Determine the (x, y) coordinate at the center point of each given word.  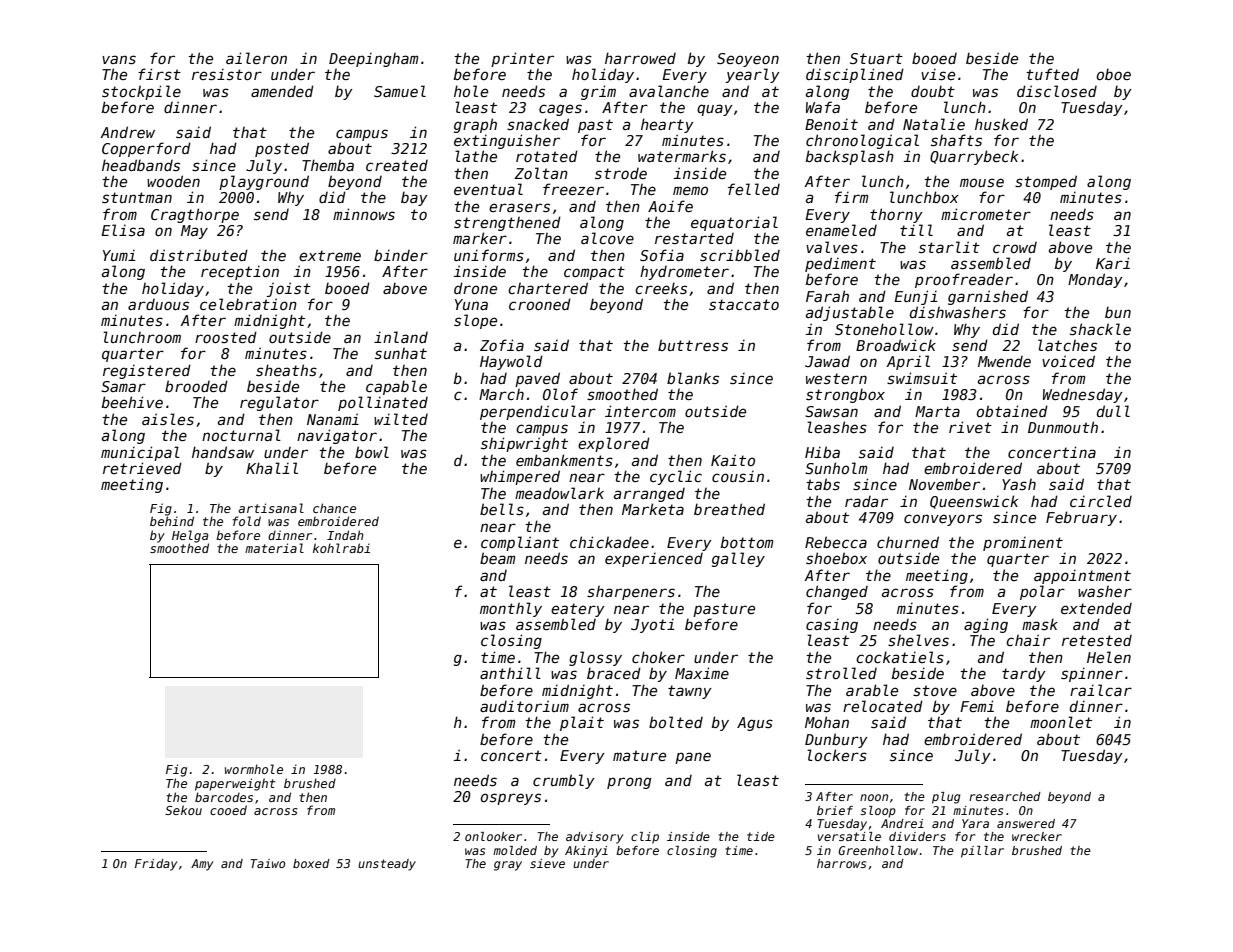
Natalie (934, 124)
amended (282, 91)
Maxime (702, 673)
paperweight (235, 784)
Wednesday (1083, 395)
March (501, 394)
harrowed (640, 58)
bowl (372, 452)
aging (986, 625)
